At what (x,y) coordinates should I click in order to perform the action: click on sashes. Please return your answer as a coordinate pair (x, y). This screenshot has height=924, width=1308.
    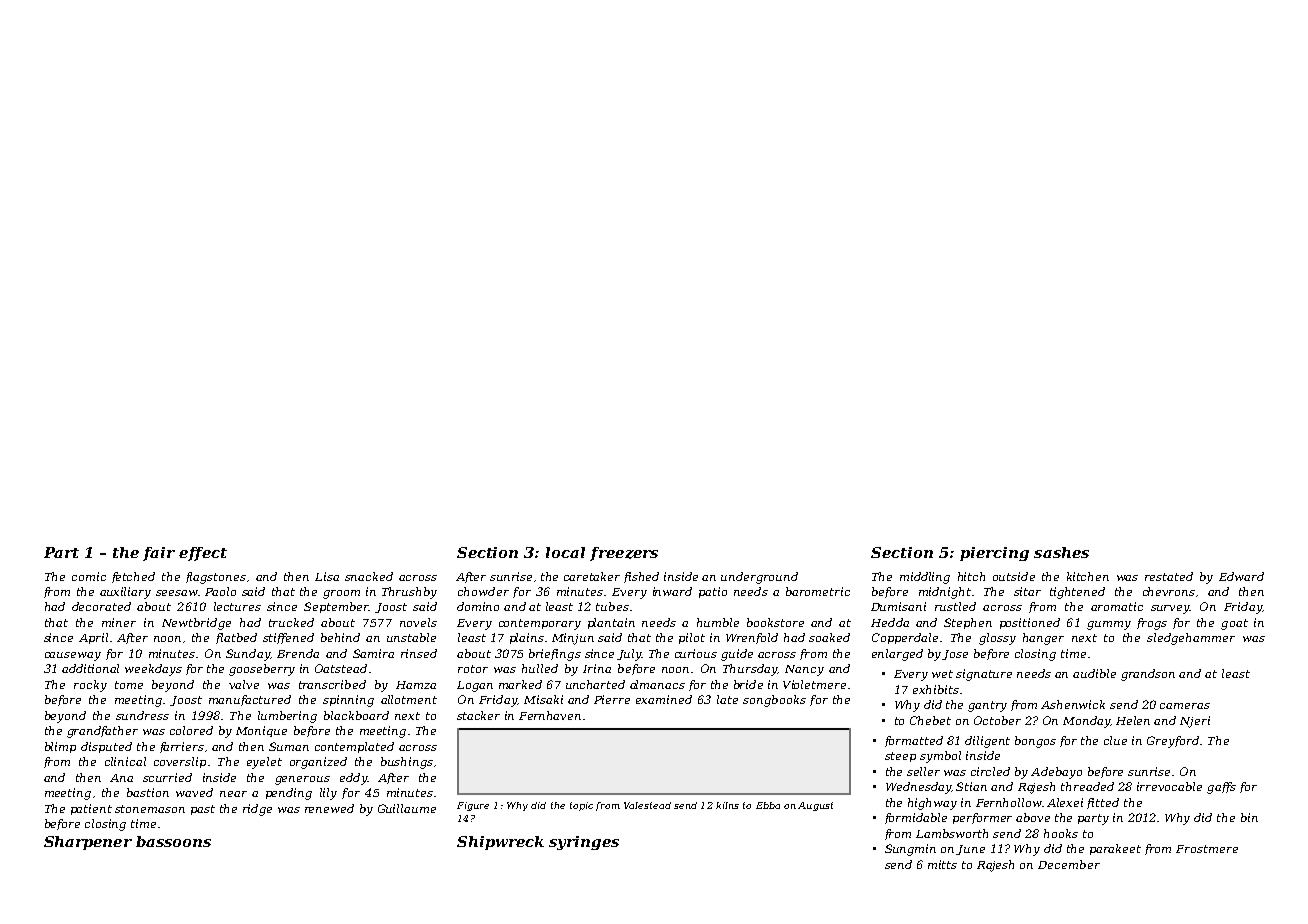
    Looking at the image, I should click on (1061, 552).
